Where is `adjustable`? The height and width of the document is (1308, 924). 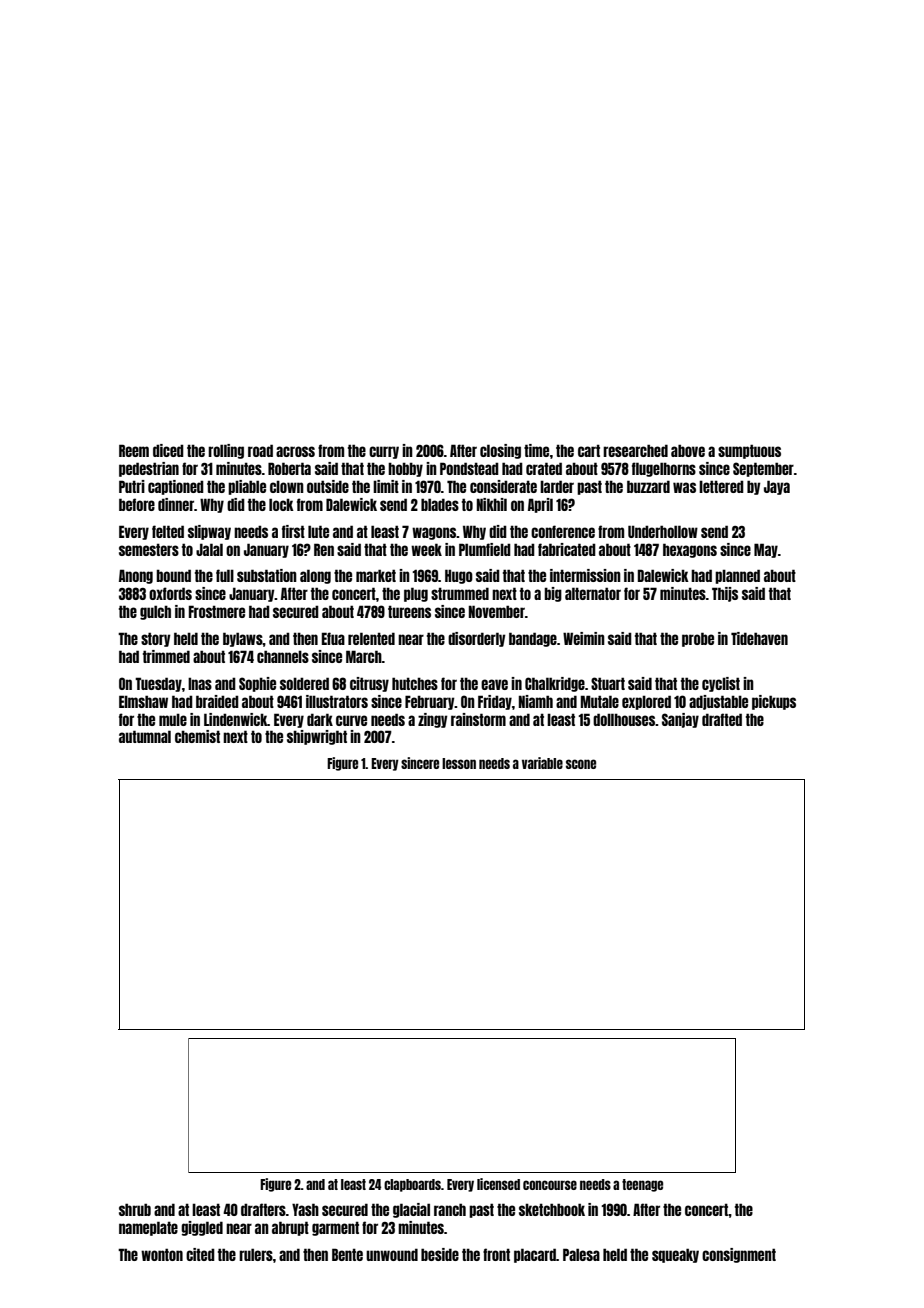 adjustable is located at coordinates (718, 702).
